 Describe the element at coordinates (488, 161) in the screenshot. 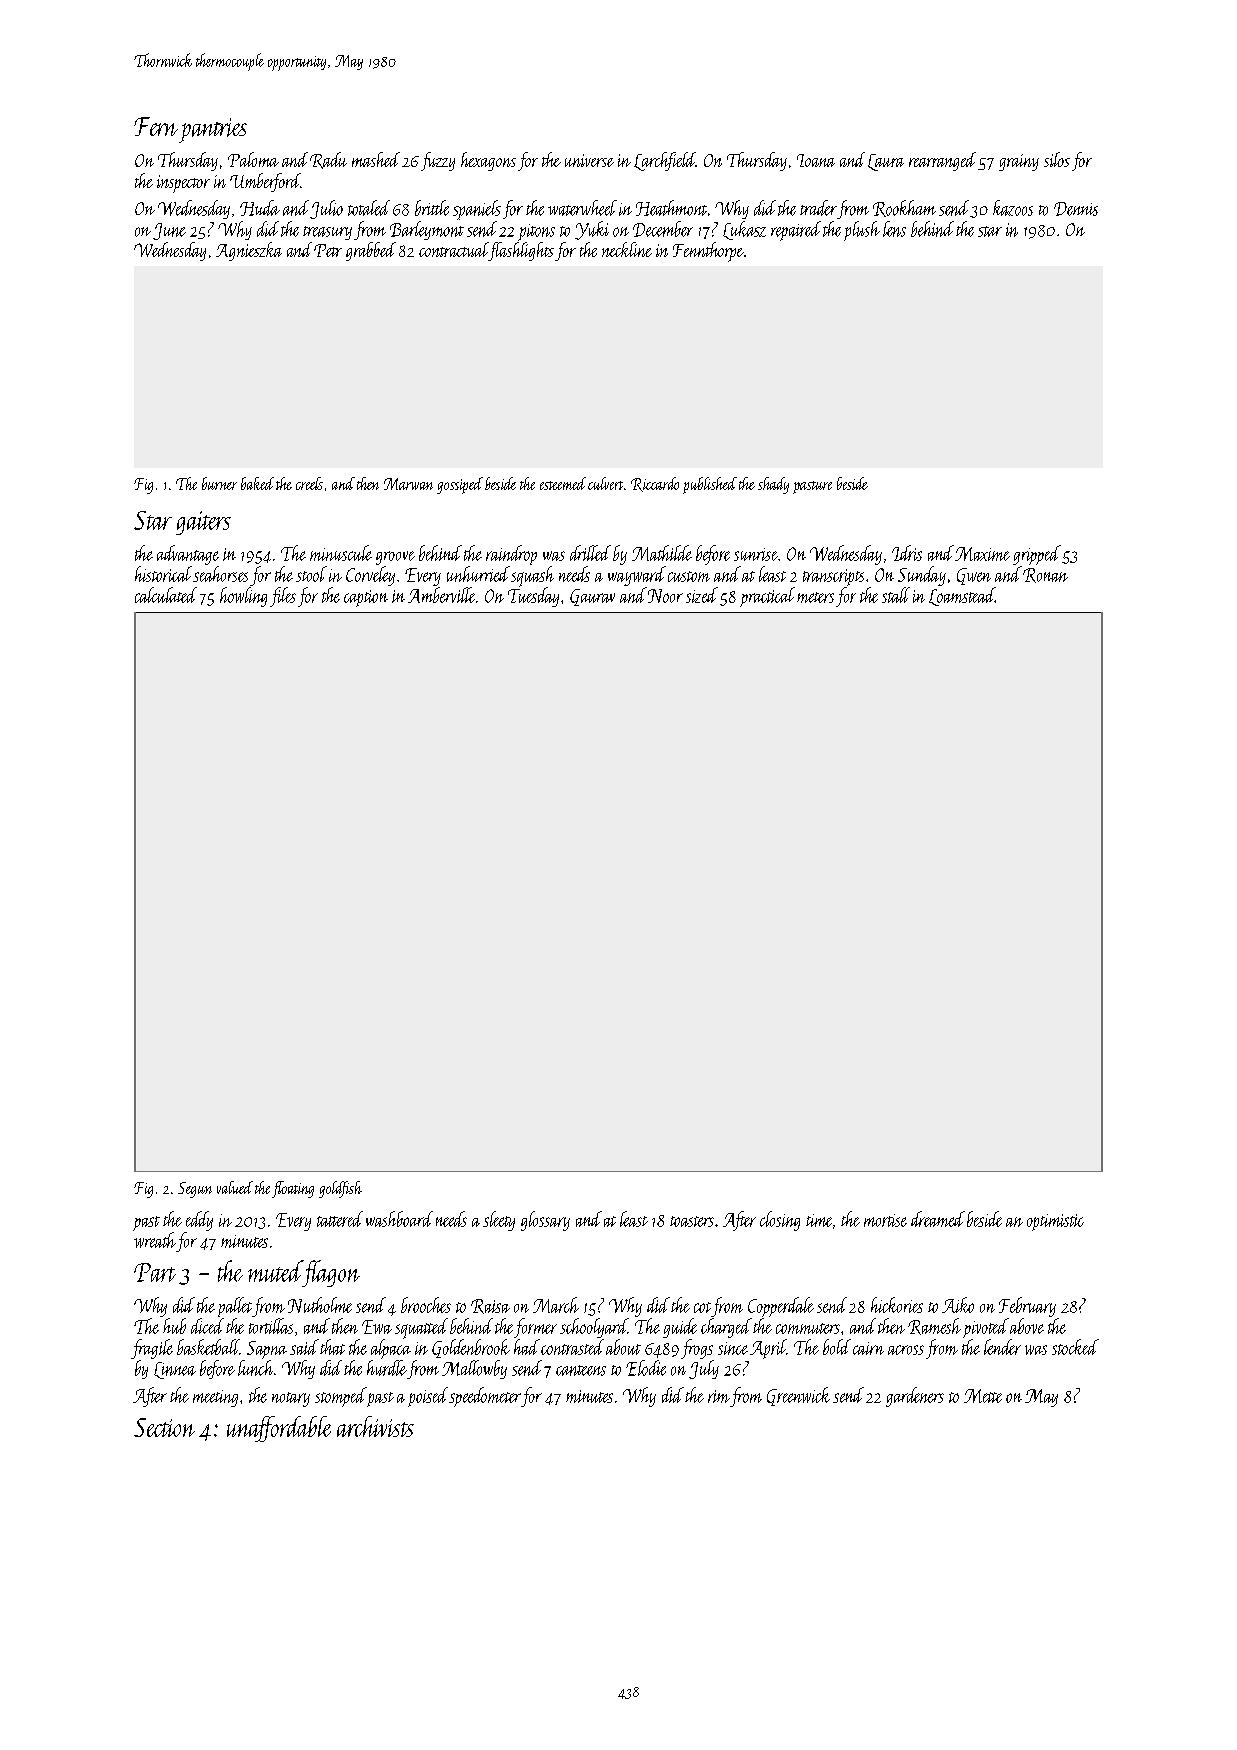

I see `hexagons` at that location.
